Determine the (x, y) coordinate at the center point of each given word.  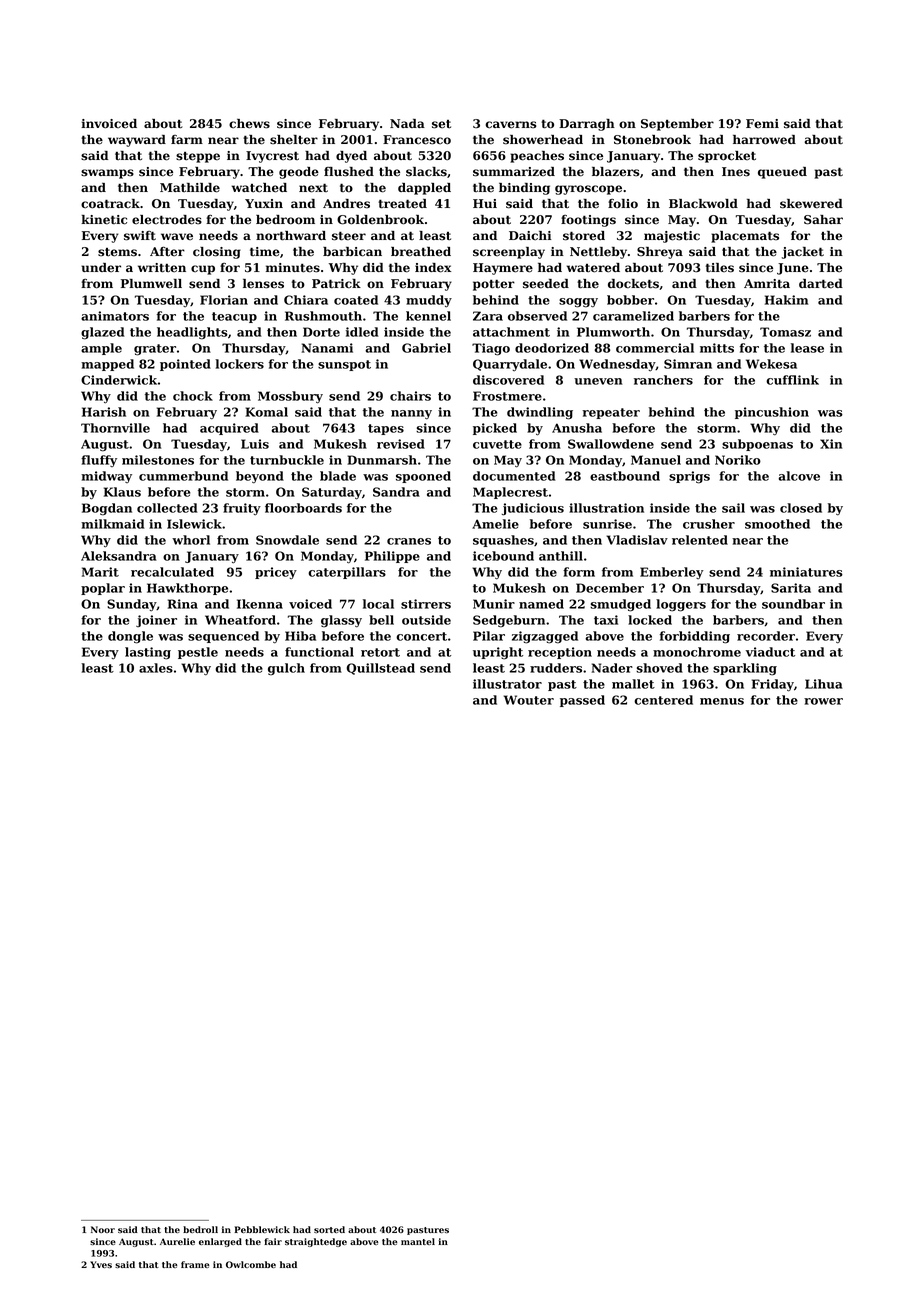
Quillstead (380, 669)
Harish (104, 412)
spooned (423, 477)
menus (722, 701)
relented (700, 540)
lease (807, 348)
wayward (137, 141)
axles (156, 668)
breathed (421, 252)
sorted (329, 1229)
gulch (286, 669)
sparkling (745, 669)
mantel (418, 1241)
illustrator (507, 684)
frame (195, 1264)
